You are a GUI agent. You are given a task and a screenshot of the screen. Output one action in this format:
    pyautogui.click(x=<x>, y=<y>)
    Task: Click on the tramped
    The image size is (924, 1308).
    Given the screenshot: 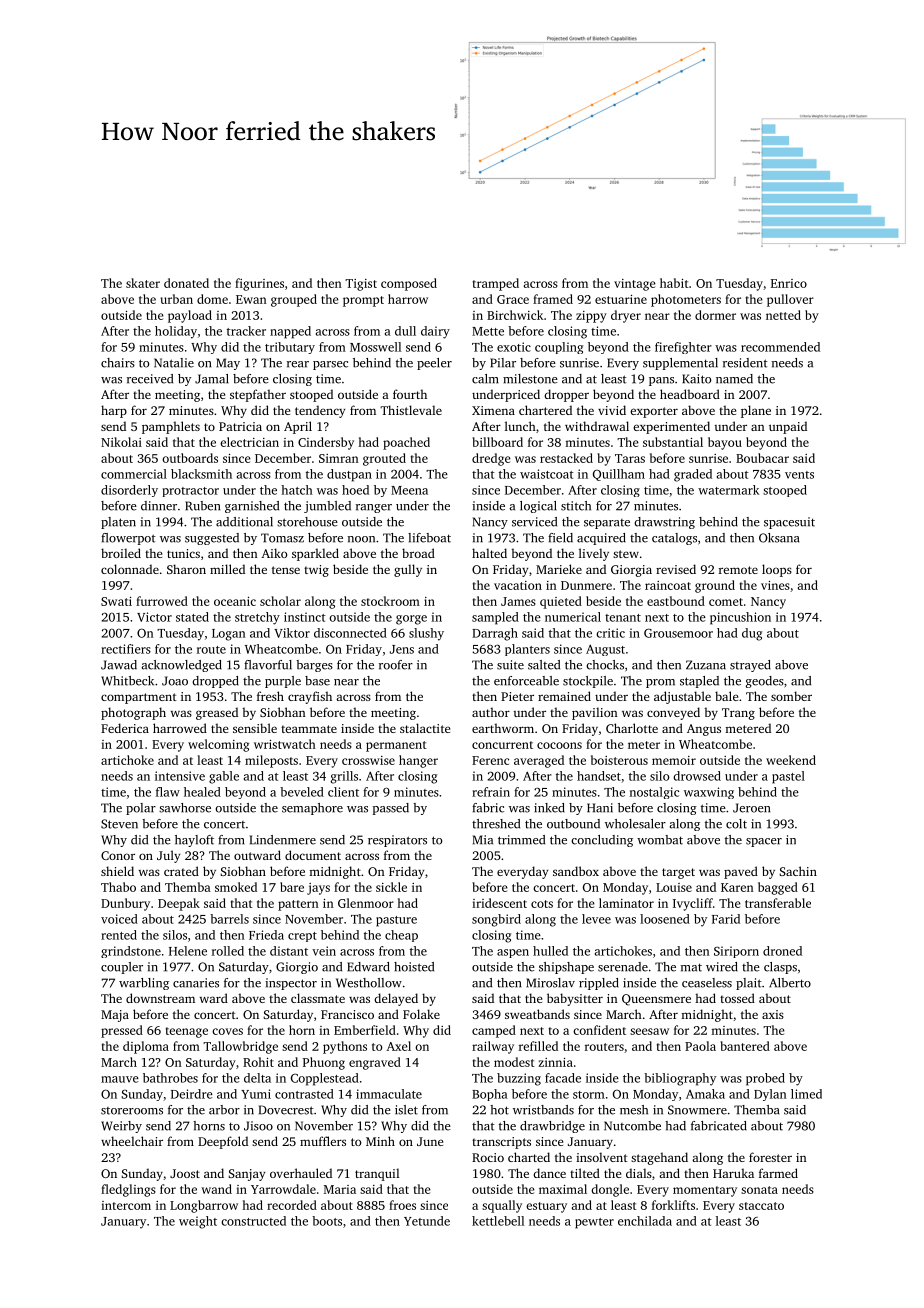 What is the action you would take?
    pyautogui.click(x=496, y=284)
